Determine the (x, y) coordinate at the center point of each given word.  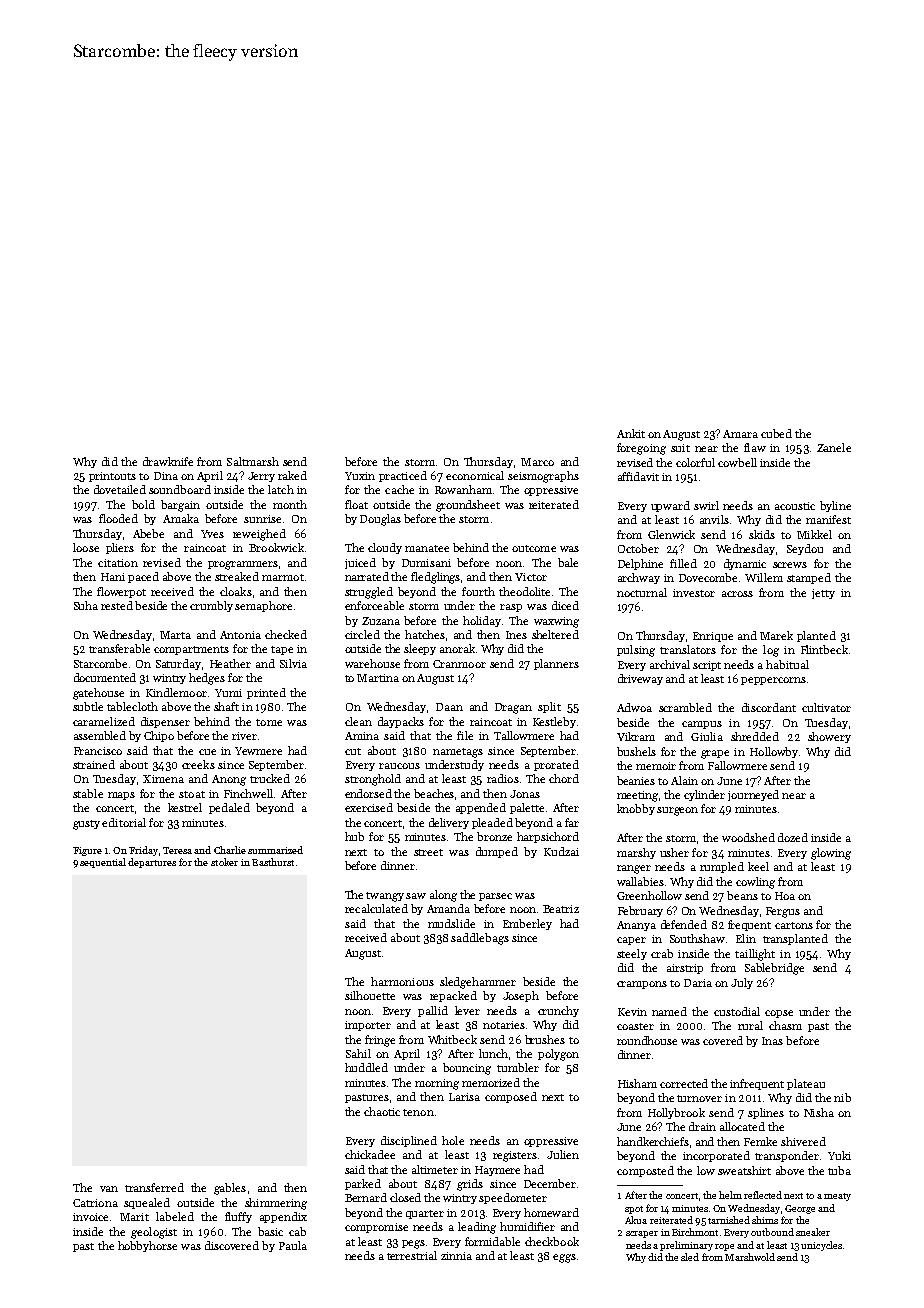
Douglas (380, 520)
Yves (212, 534)
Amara (740, 434)
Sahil (358, 1053)
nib (842, 1097)
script (707, 666)
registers (515, 1156)
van (109, 1189)
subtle (88, 706)
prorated (556, 765)
